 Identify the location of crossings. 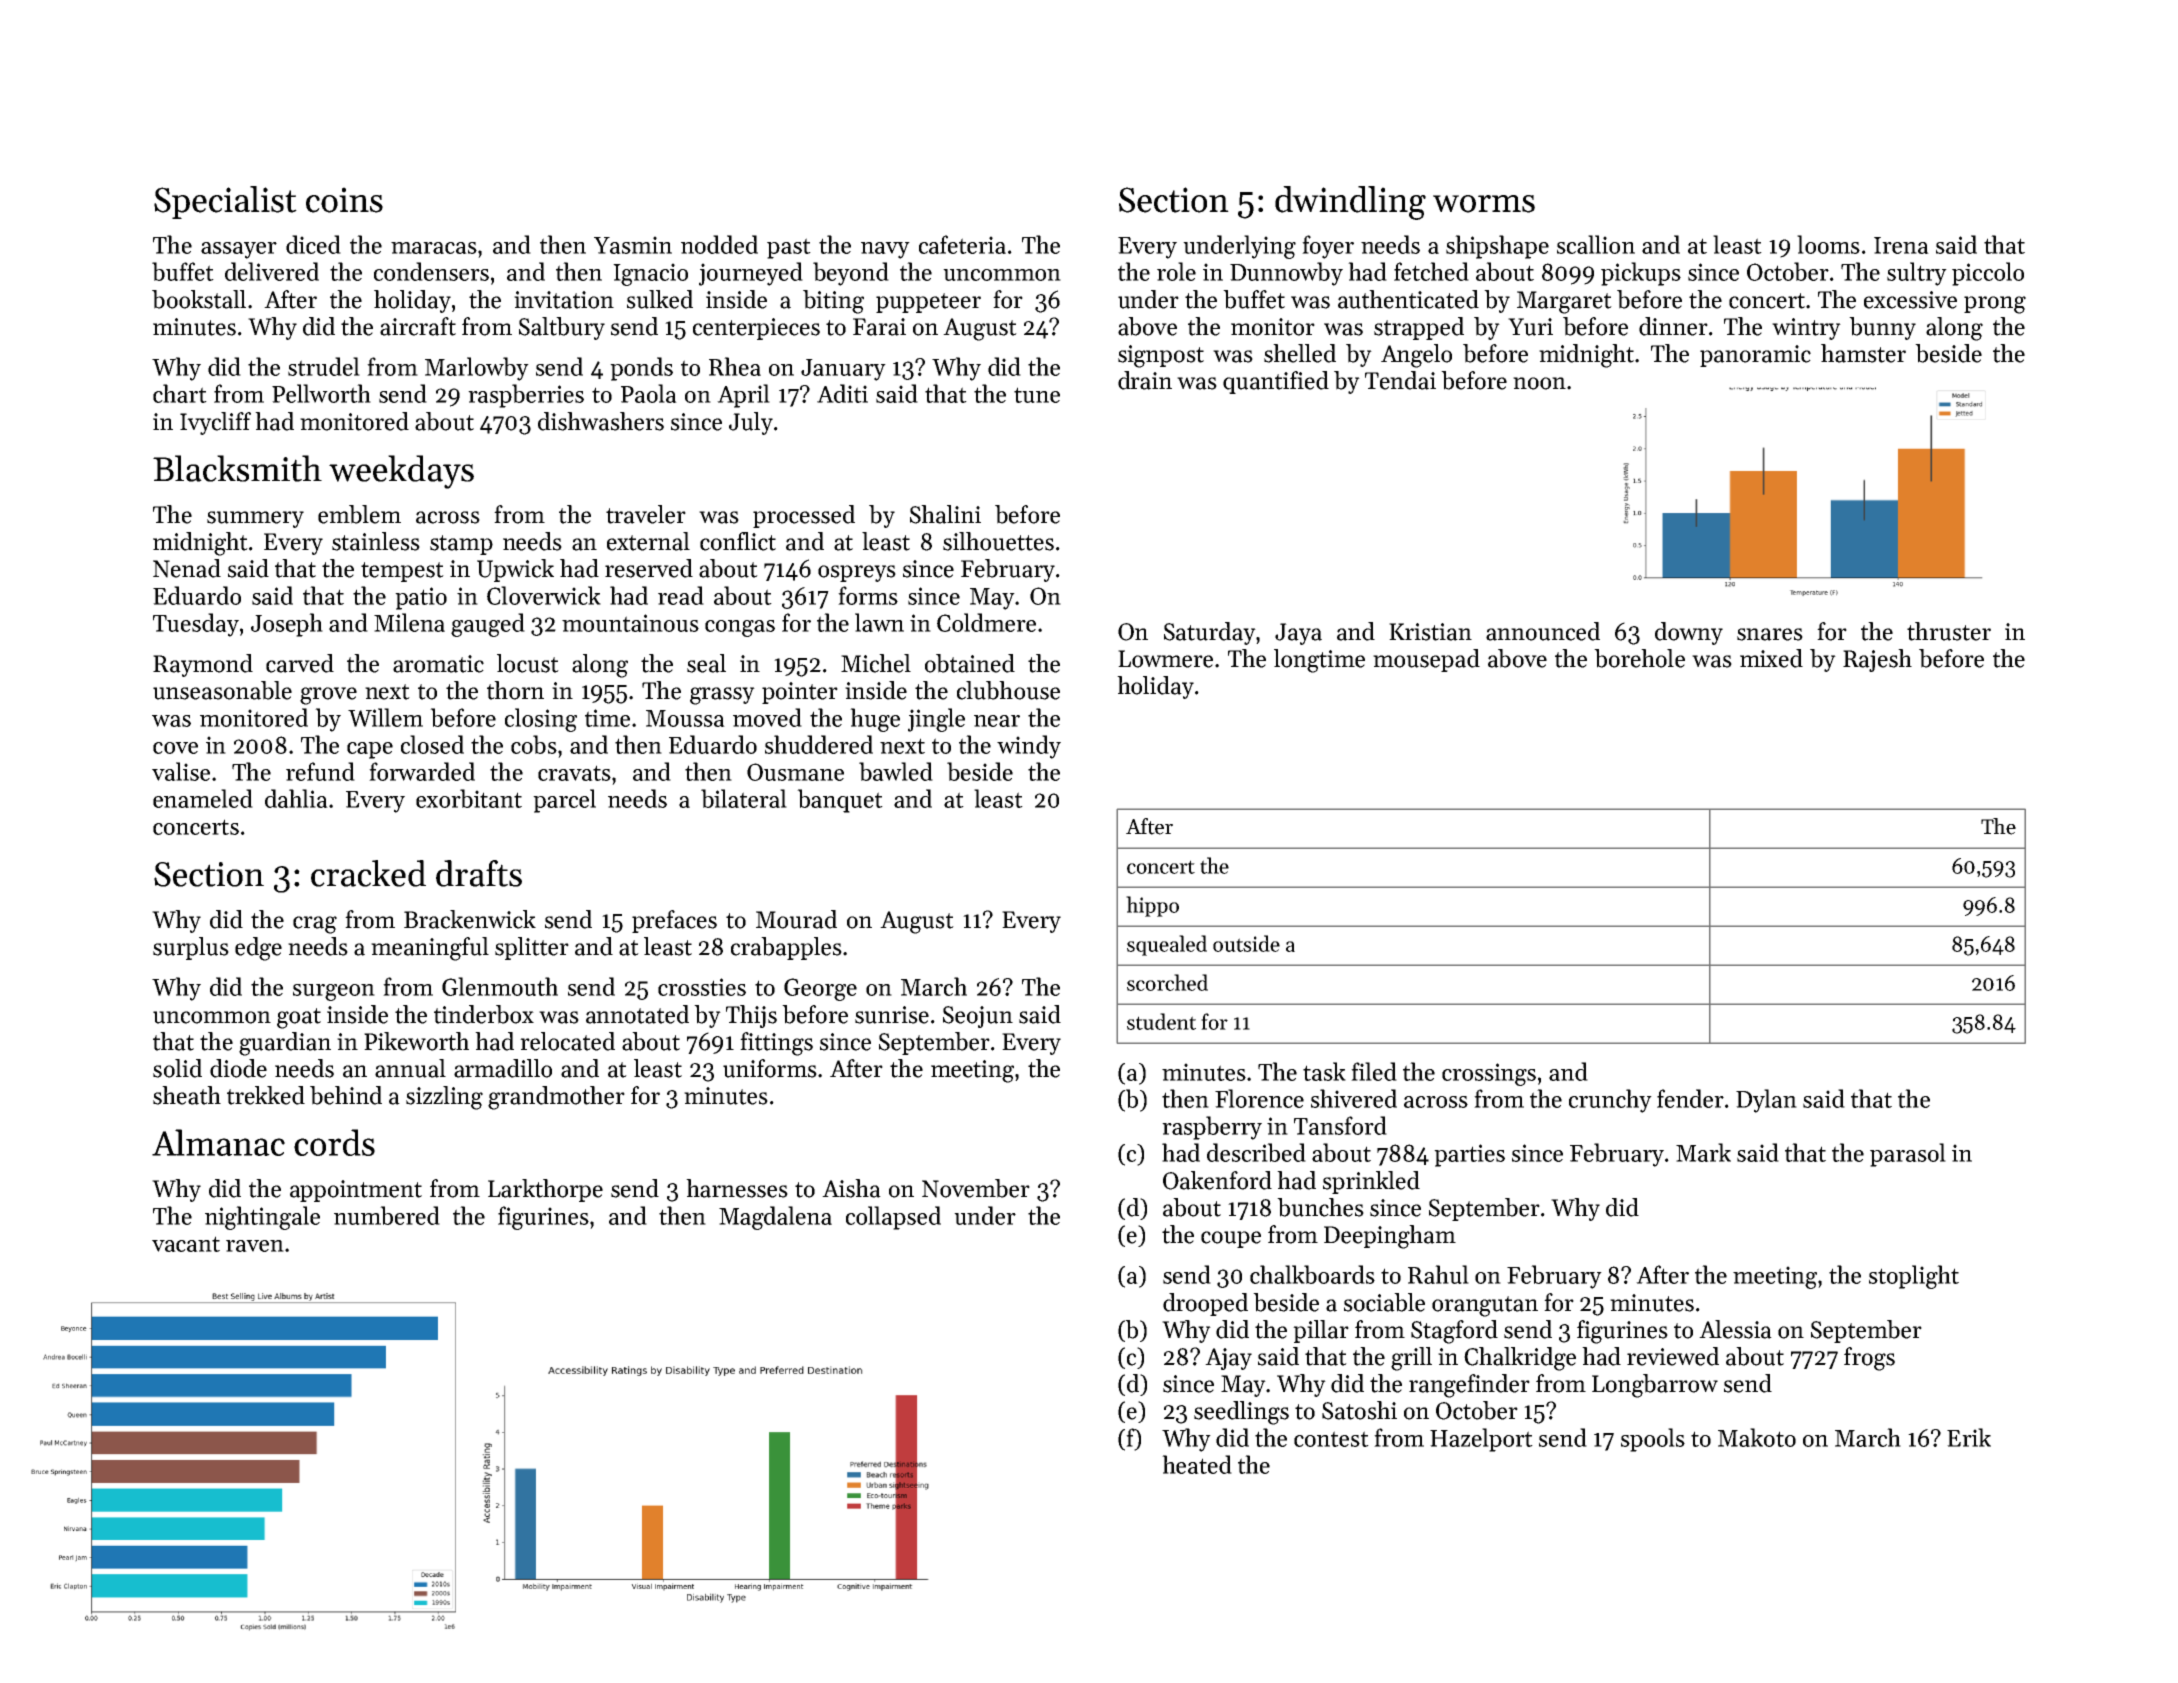
(1489, 1074).
